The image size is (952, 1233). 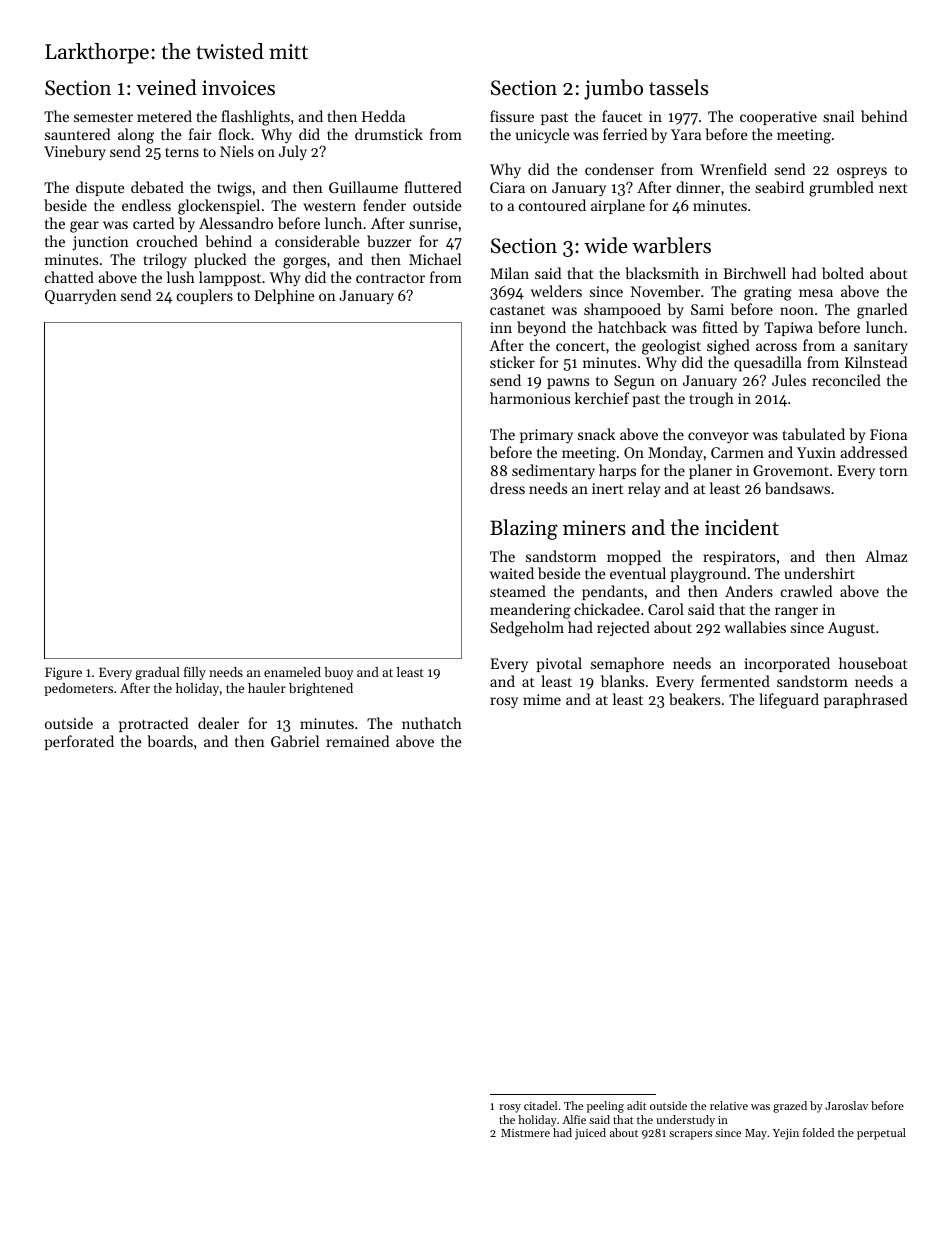 I want to click on Gabriel, so click(x=295, y=741).
